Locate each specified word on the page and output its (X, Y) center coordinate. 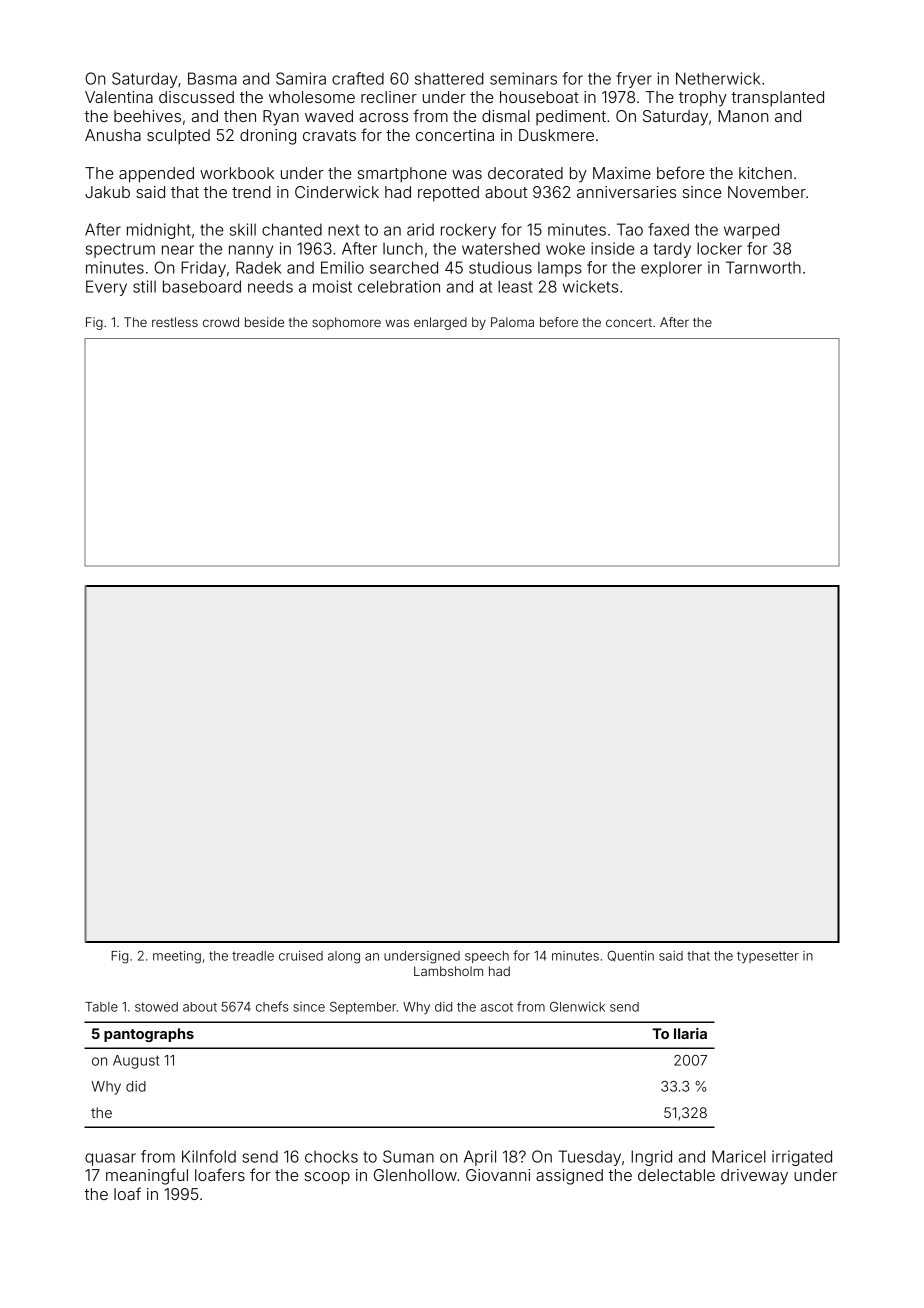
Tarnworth (763, 267)
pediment (571, 117)
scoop (327, 1178)
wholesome (312, 97)
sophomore (346, 323)
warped (751, 231)
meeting (177, 957)
